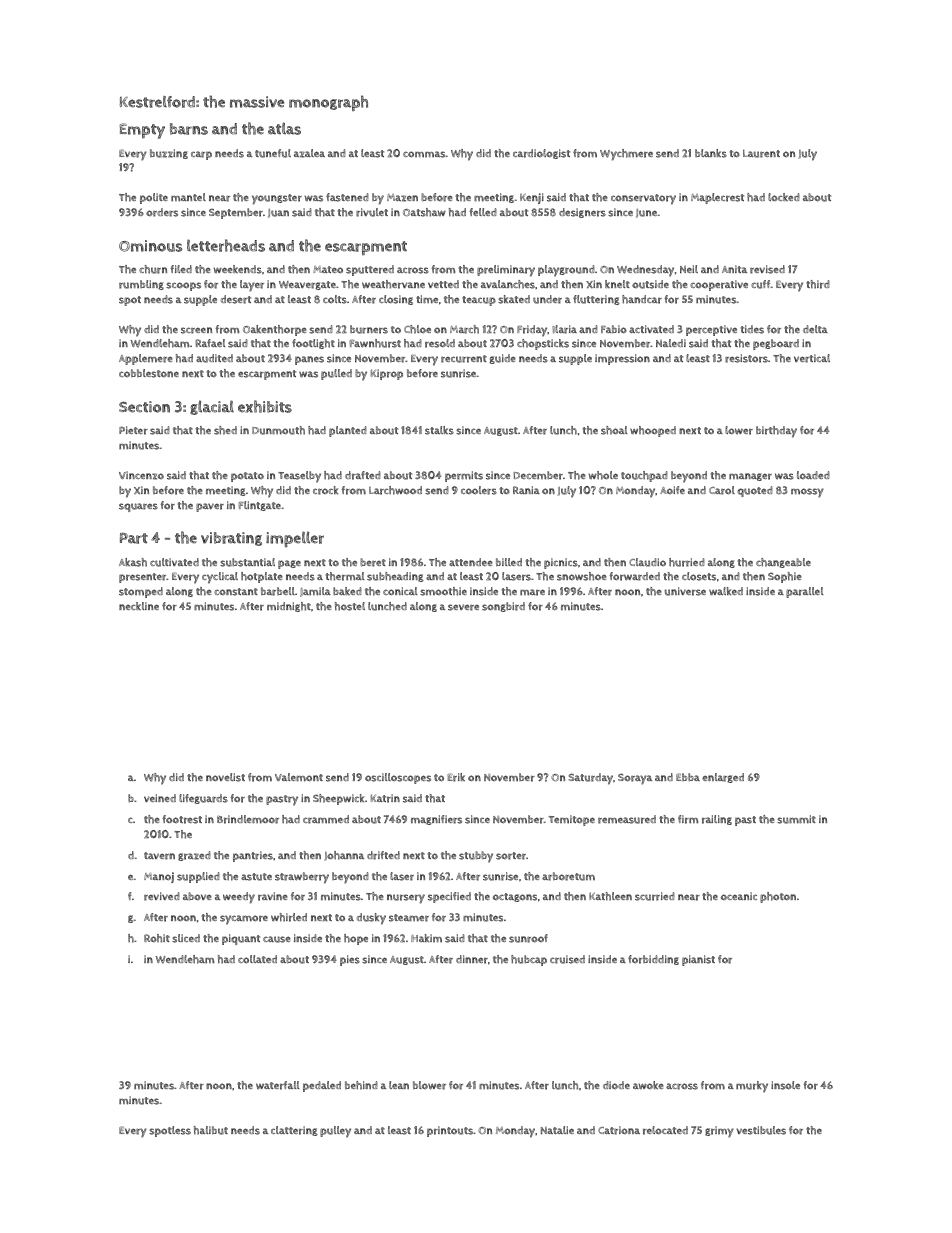 The width and height of the screenshot is (952, 1233). Describe the element at coordinates (805, 592) in the screenshot. I see `parallel` at that location.
